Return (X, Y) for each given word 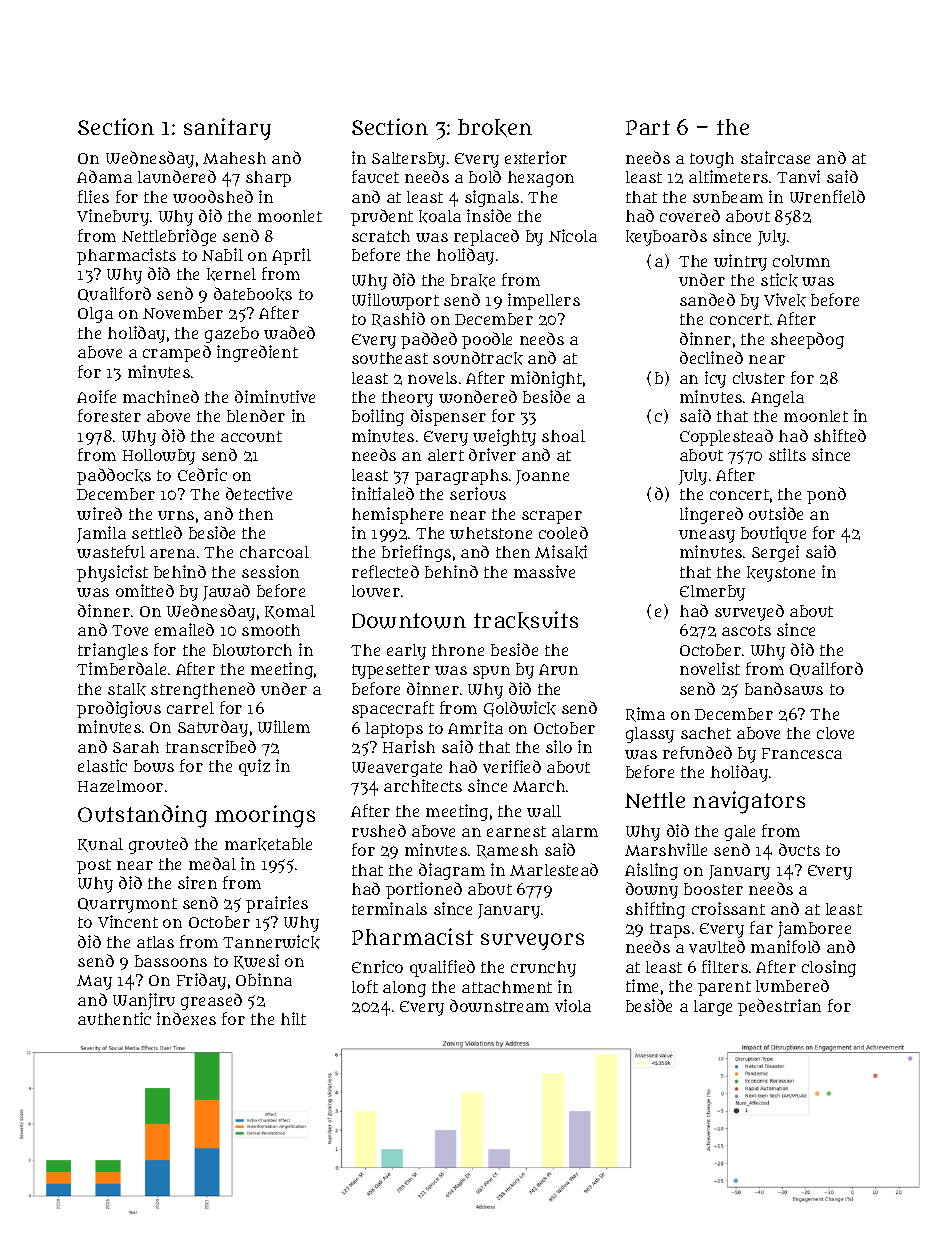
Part (648, 127)
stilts (787, 454)
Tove (130, 630)
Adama (104, 176)
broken (495, 128)
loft (365, 986)
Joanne (542, 477)
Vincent (128, 921)
